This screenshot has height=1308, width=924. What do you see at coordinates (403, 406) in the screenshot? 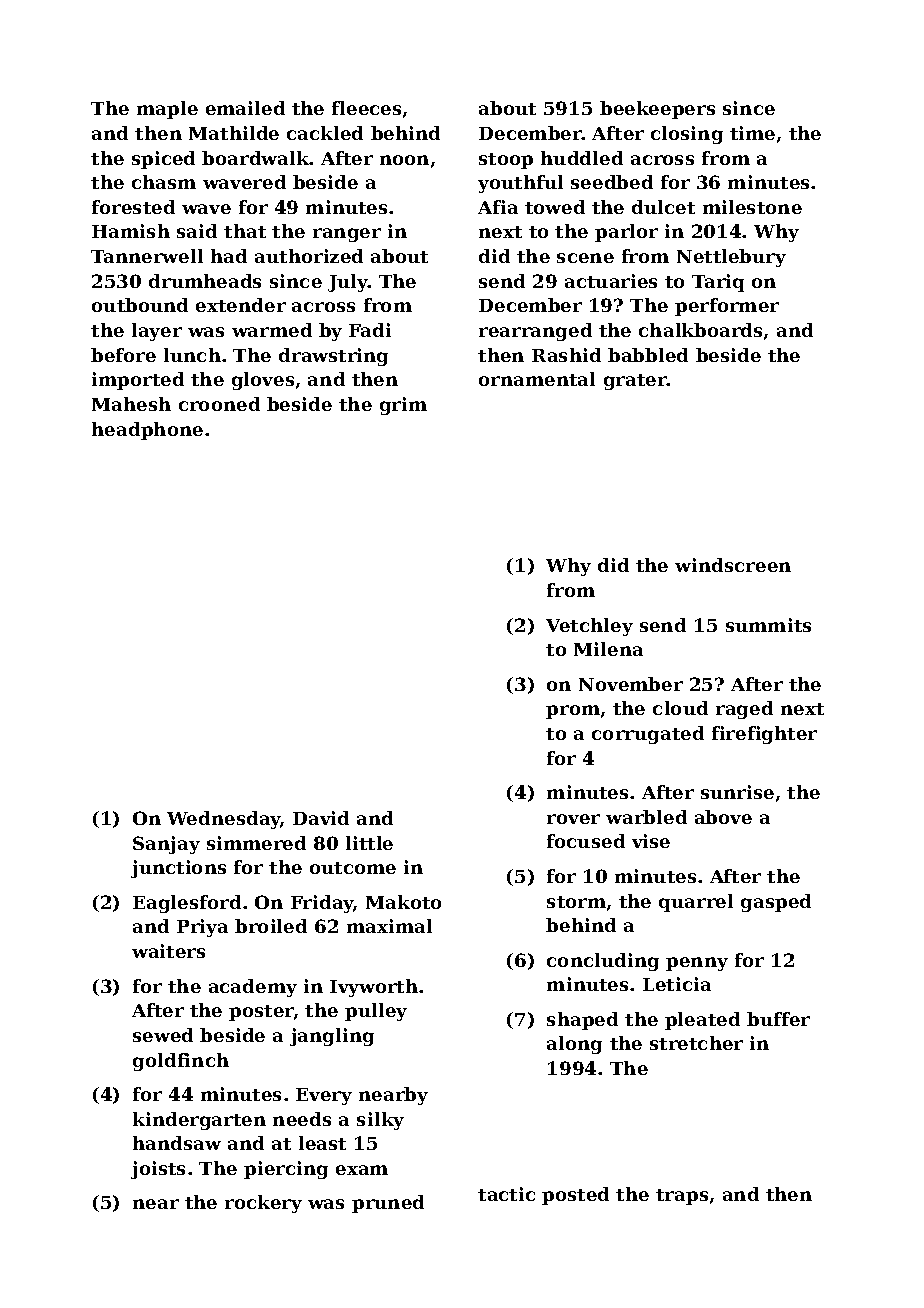
I see `grim` at bounding box center [403, 406].
